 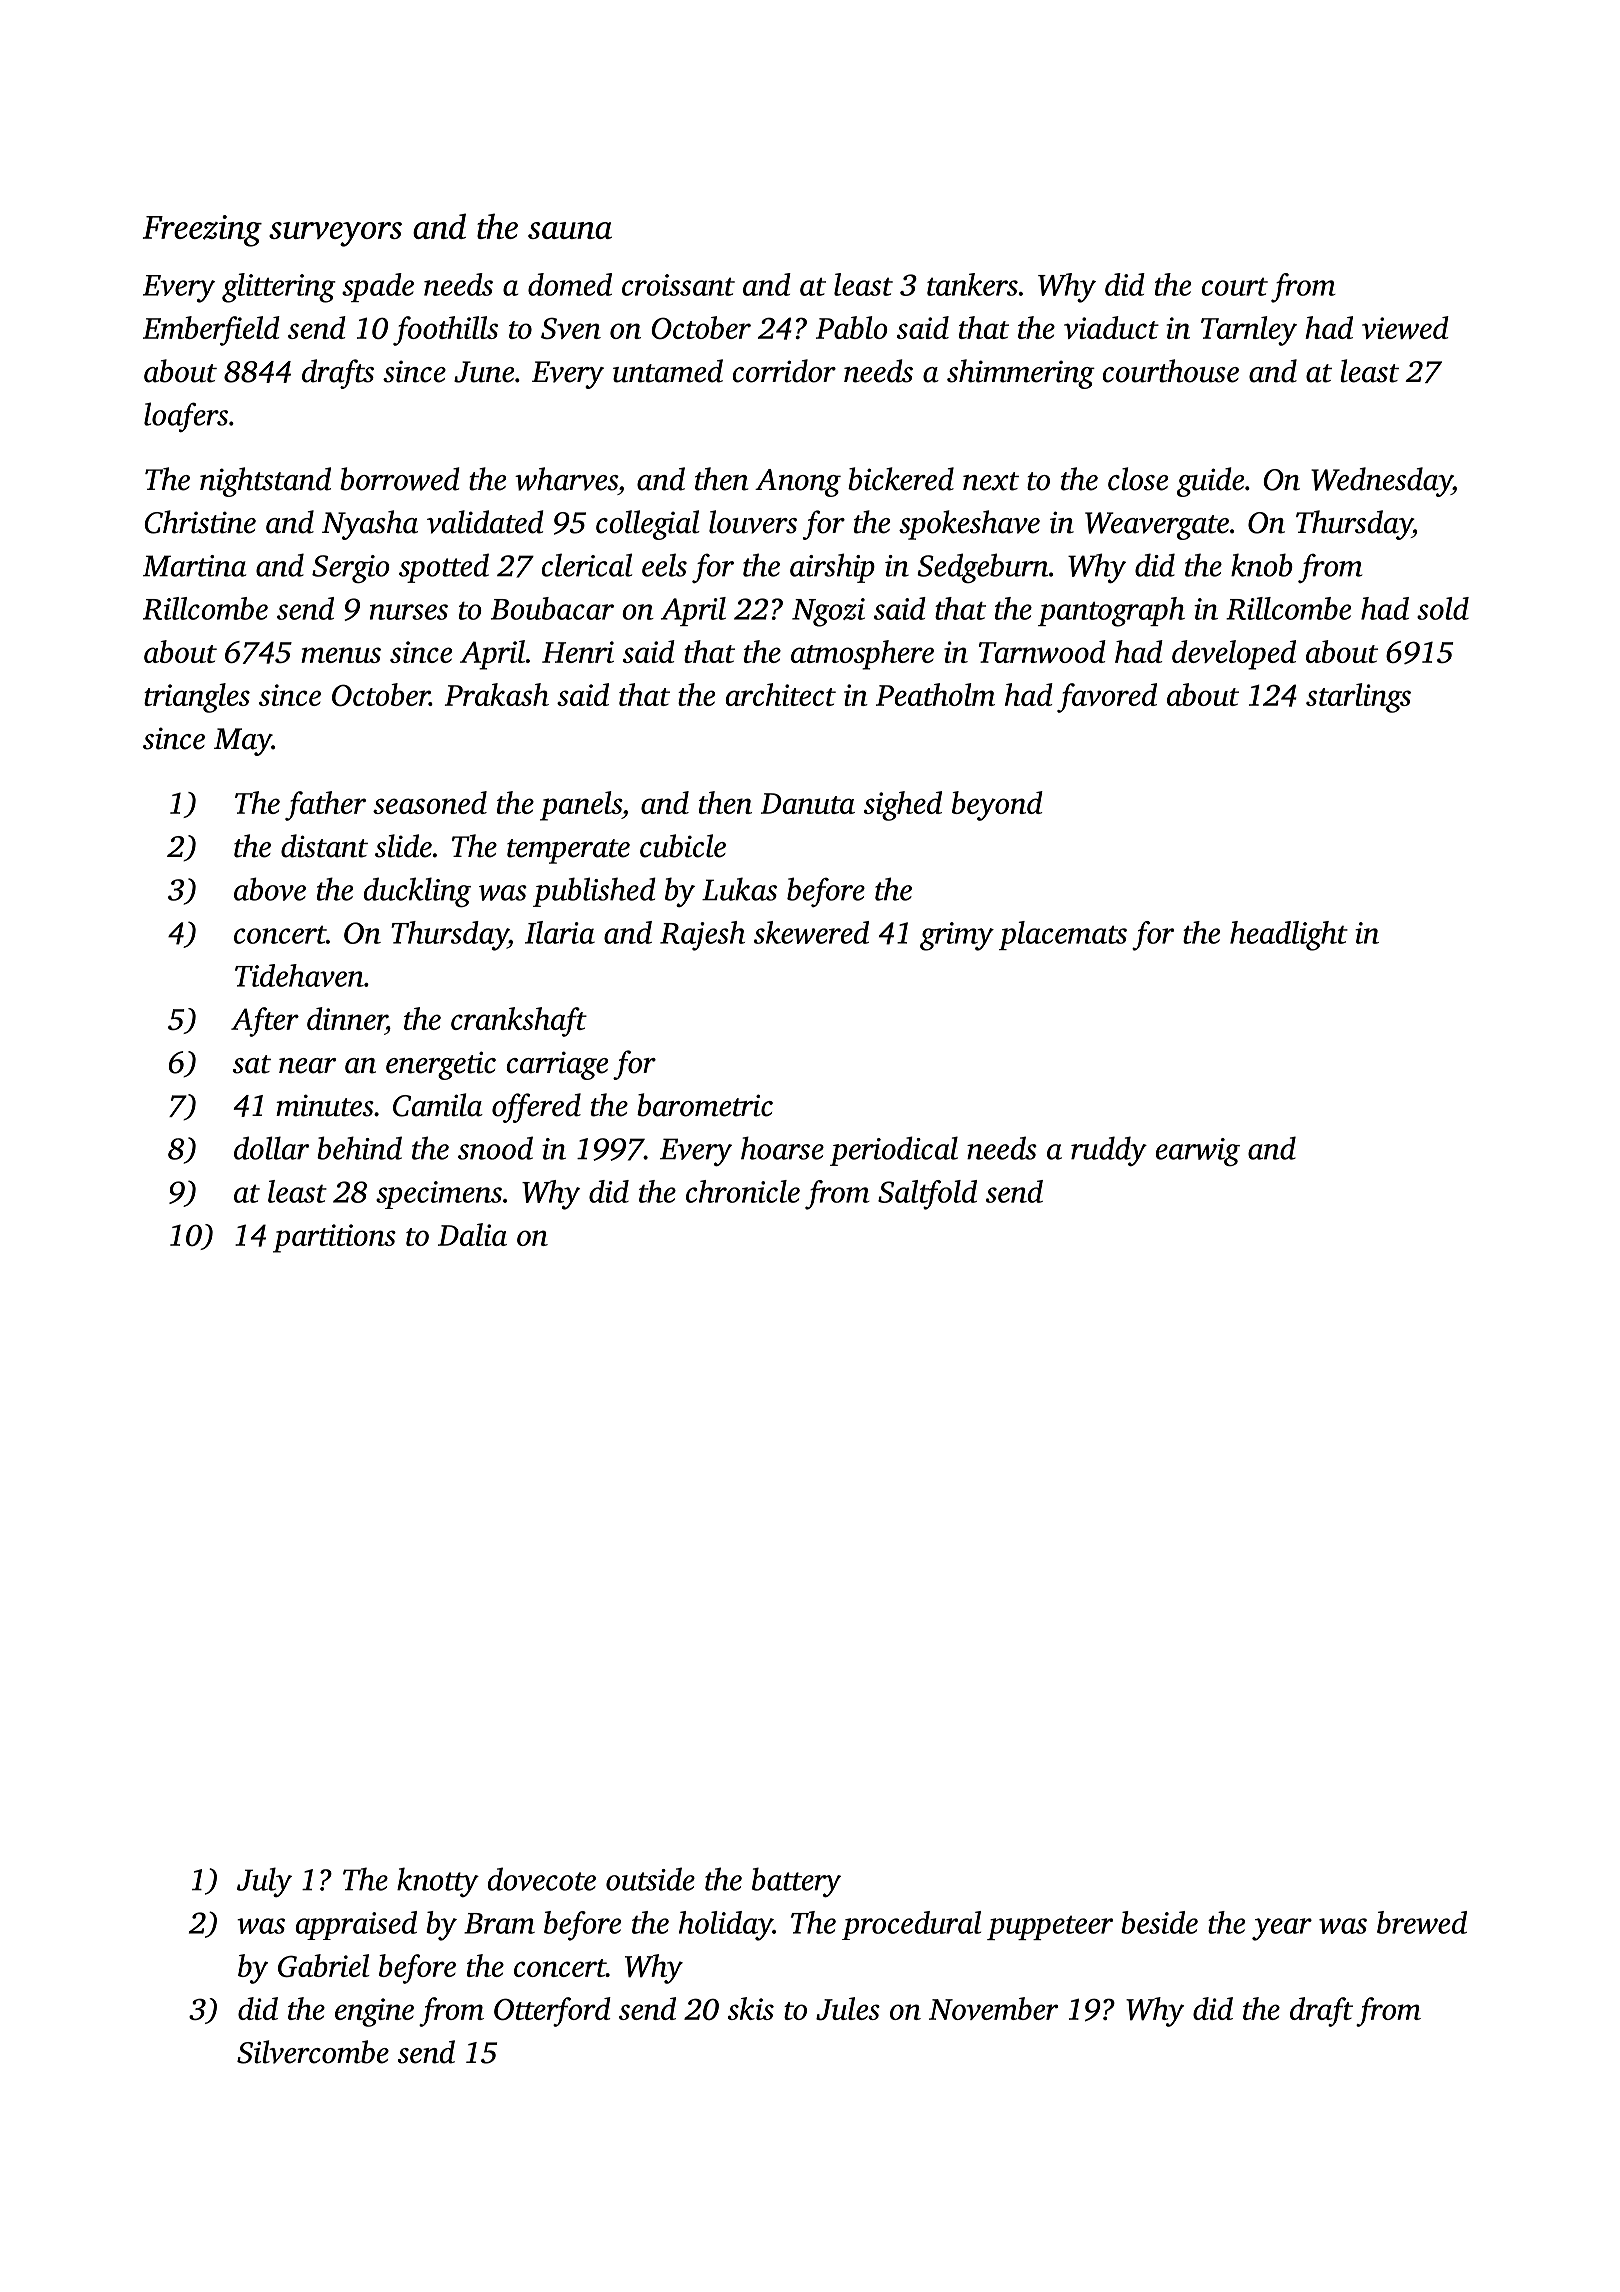 I want to click on sauna, so click(x=570, y=230).
